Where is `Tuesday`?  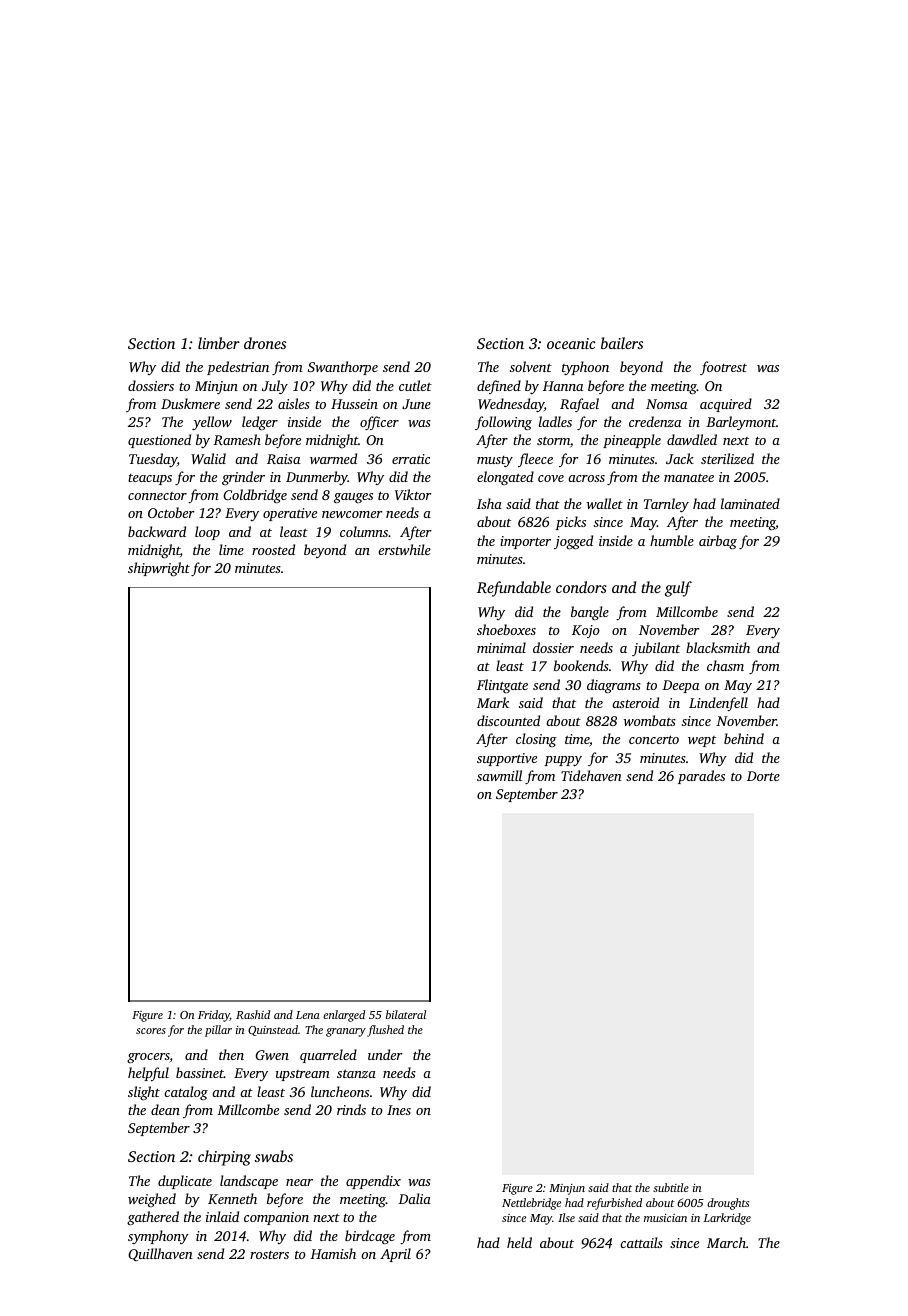 Tuesday is located at coordinates (153, 460).
